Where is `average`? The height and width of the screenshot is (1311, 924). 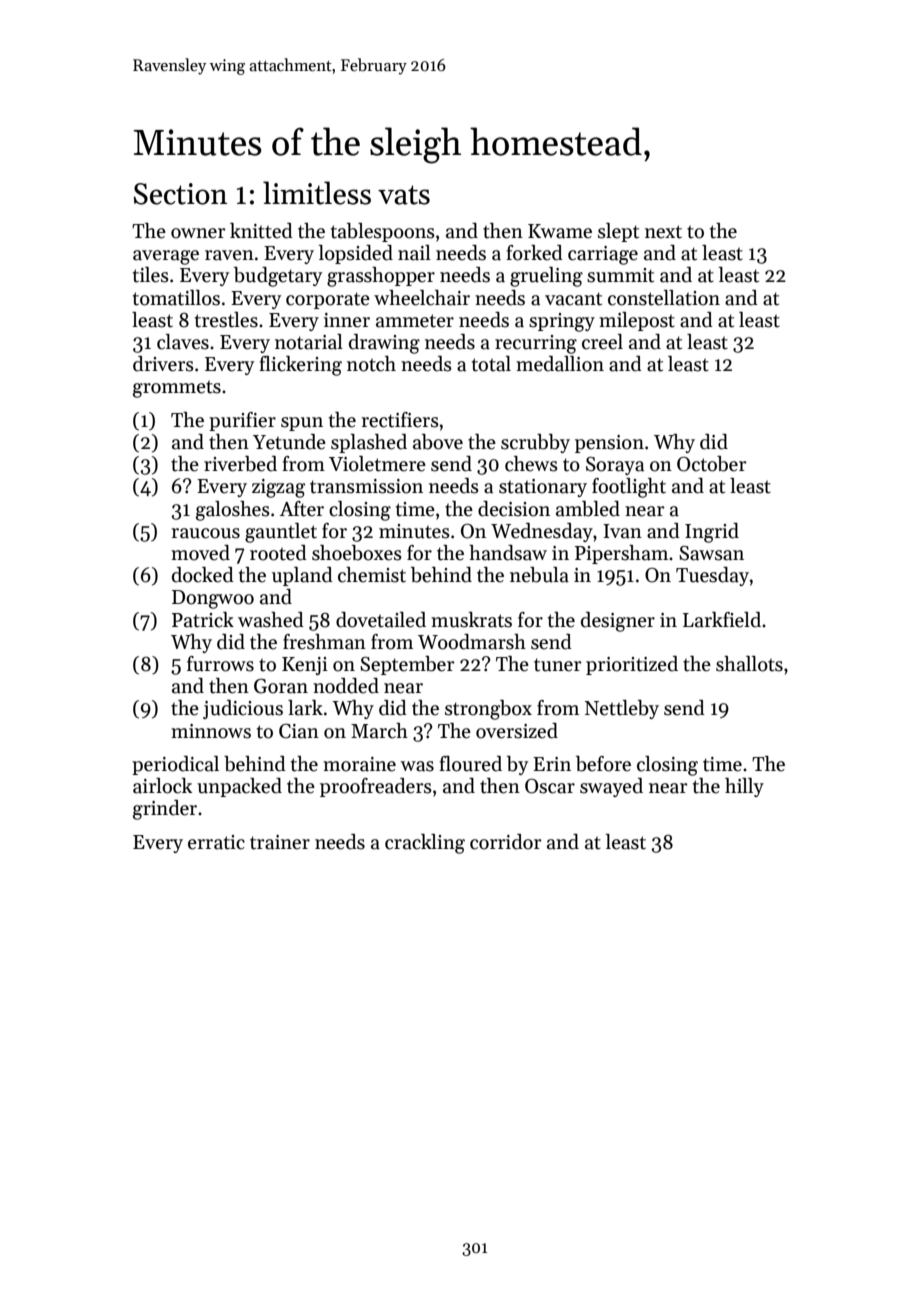 average is located at coordinates (166, 257).
